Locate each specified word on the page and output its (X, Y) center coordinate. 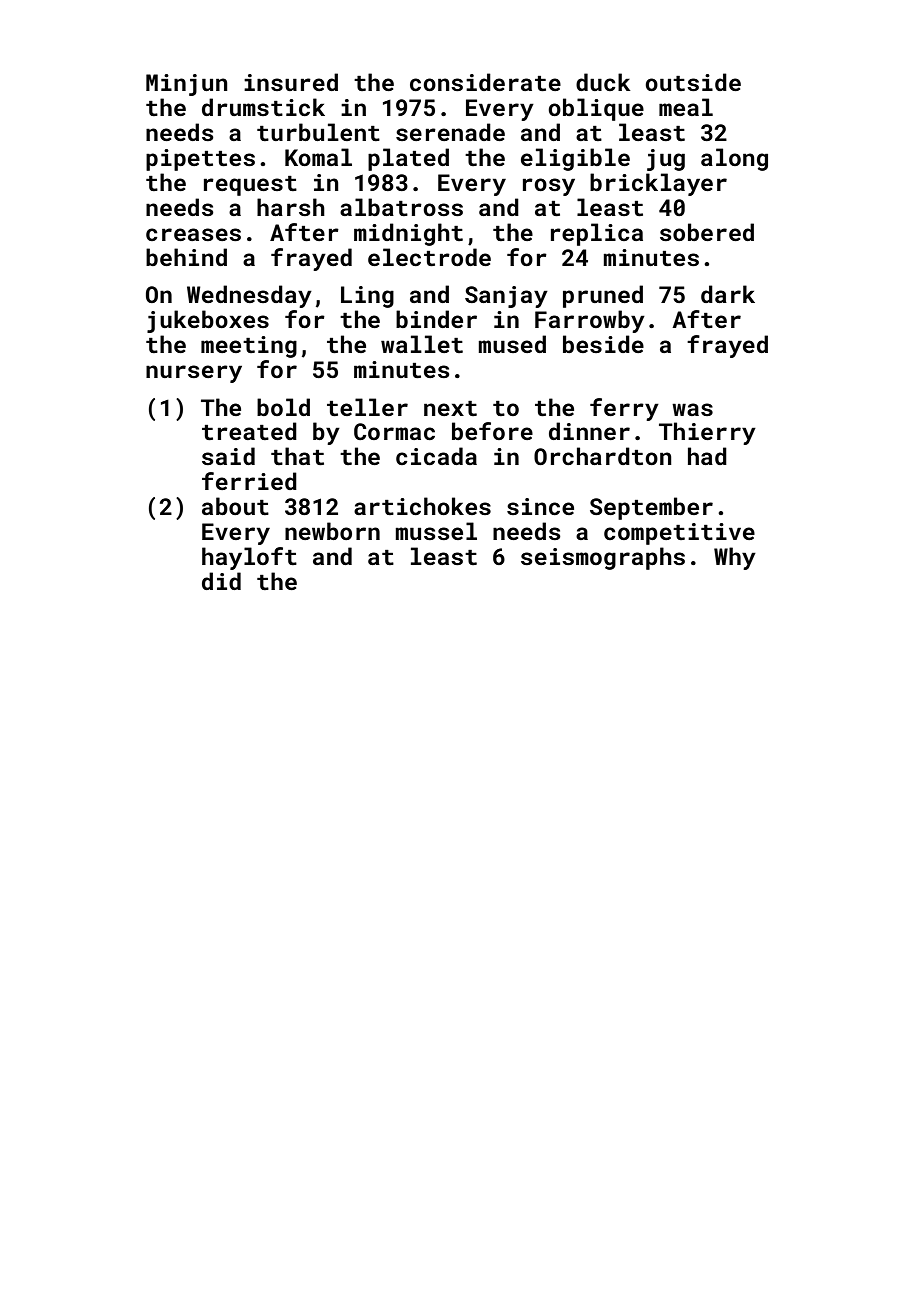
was (692, 409)
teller (367, 407)
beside (603, 344)
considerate (485, 82)
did (221, 581)
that (297, 456)
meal (686, 107)
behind (186, 257)
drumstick (263, 107)
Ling (367, 297)
